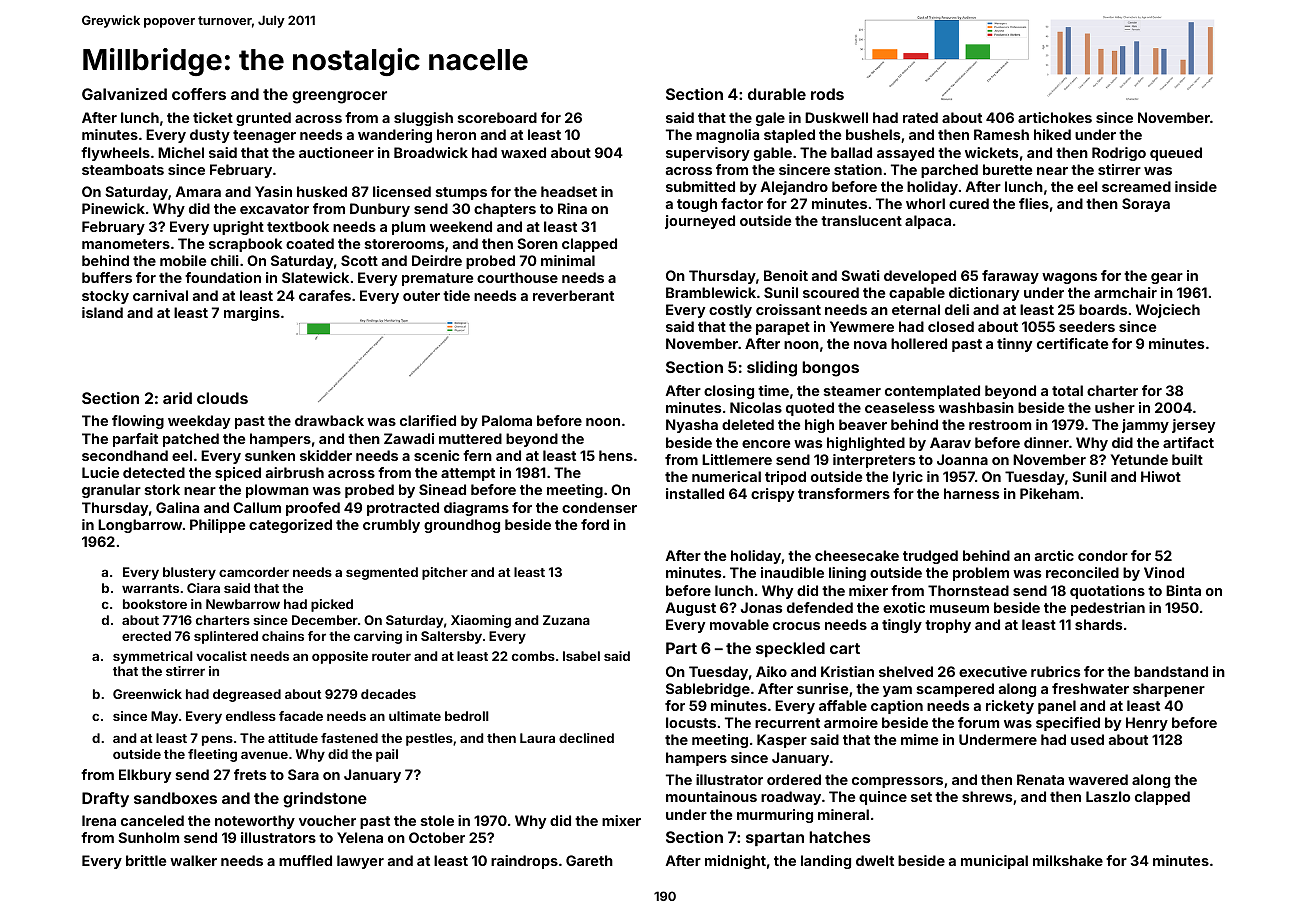 The height and width of the document is (924, 1308). What do you see at coordinates (332, 605) in the document?
I see `picked` at bounding box center [332, 605].
